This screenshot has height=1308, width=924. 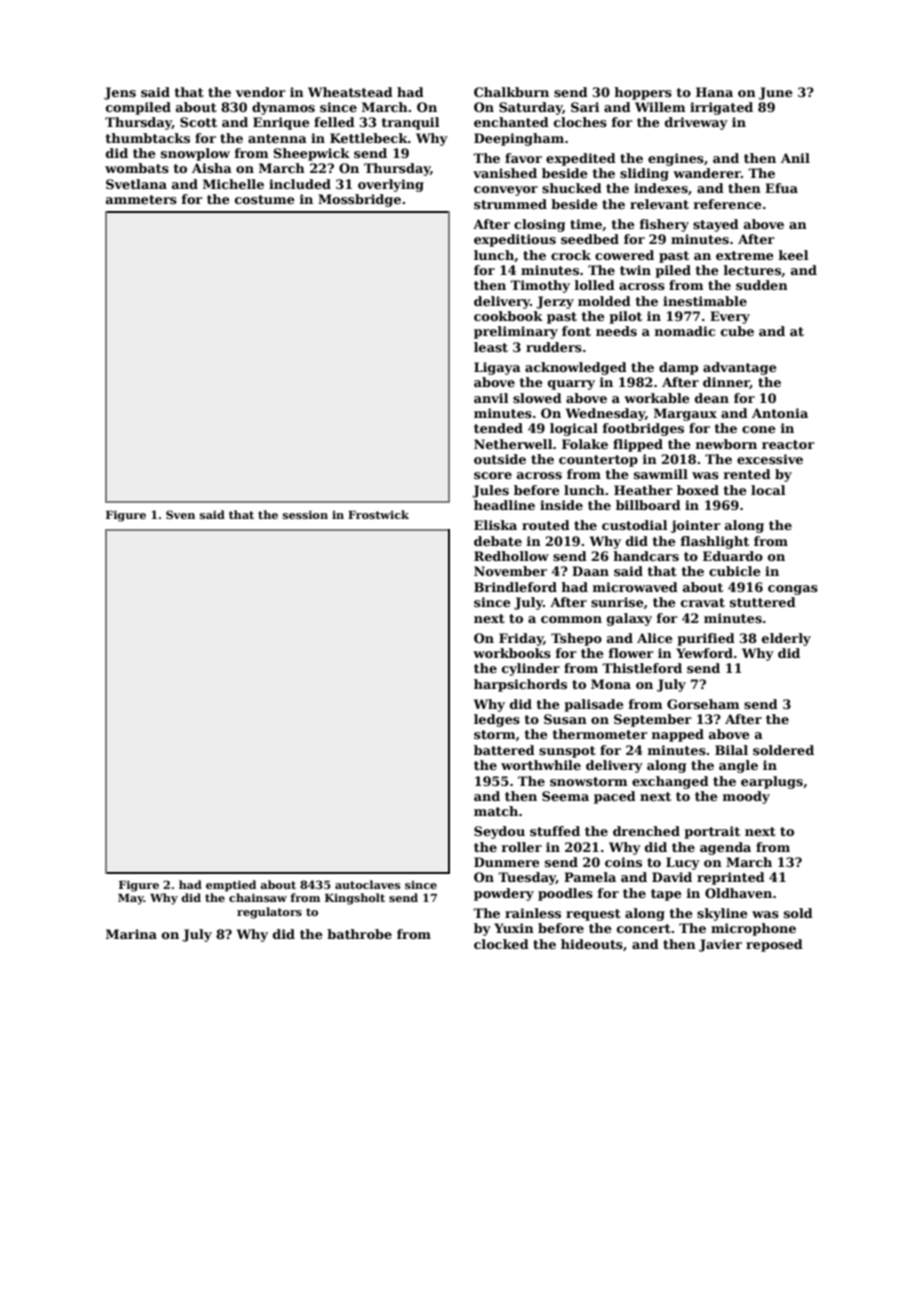 What do you see at coordinates (497, 720) in the screenshot?
I see `ledges` at bounding box center [497, 720].
